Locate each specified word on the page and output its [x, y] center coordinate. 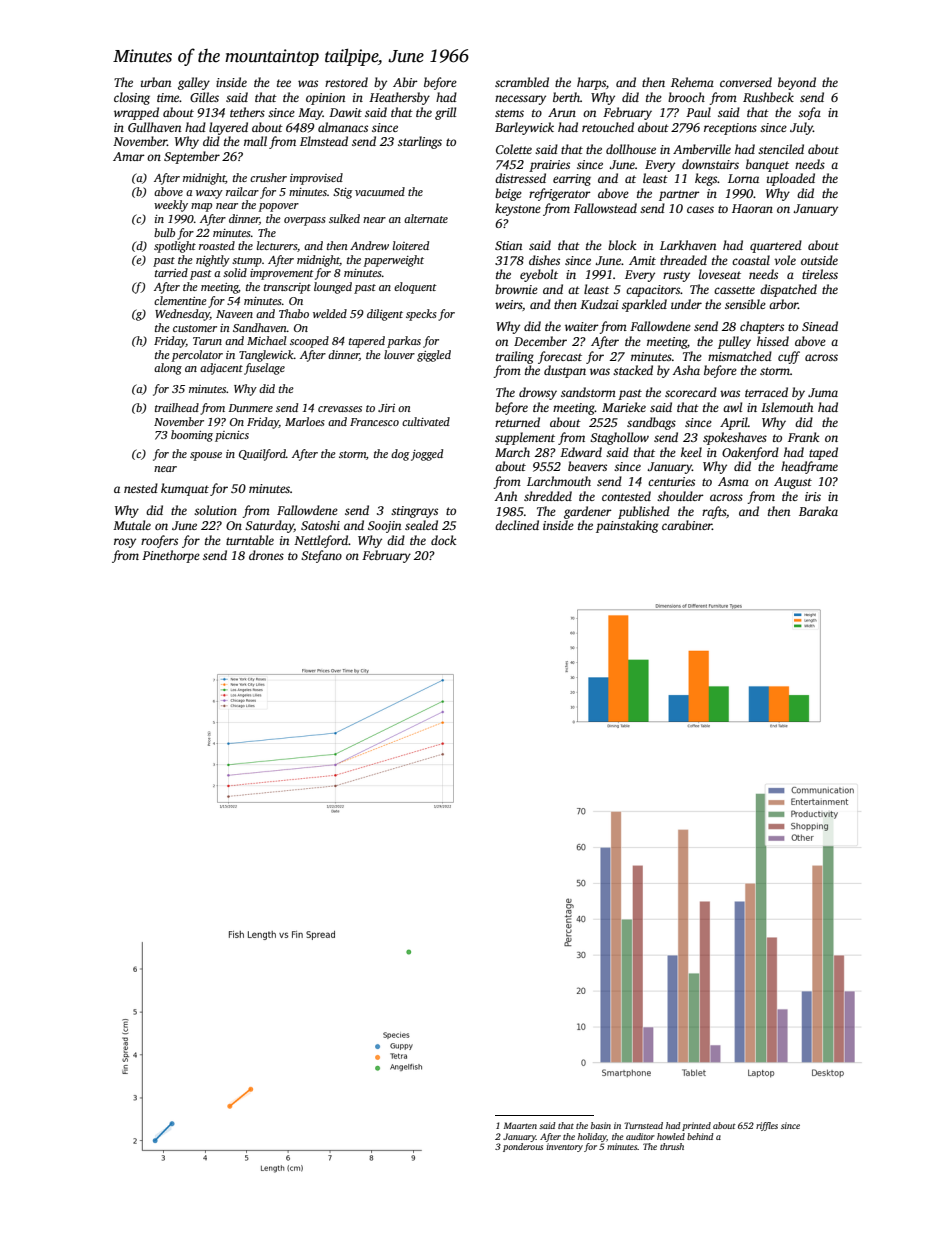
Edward [581, 452]
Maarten [520, 1125]
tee [284, 83]
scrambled [522, 82]
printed [696, 1126]
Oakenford [750, 453]
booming [192, 436]
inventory [564, 1147]
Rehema [692, 82]
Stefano [321, 556]
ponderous [523, 1147]
